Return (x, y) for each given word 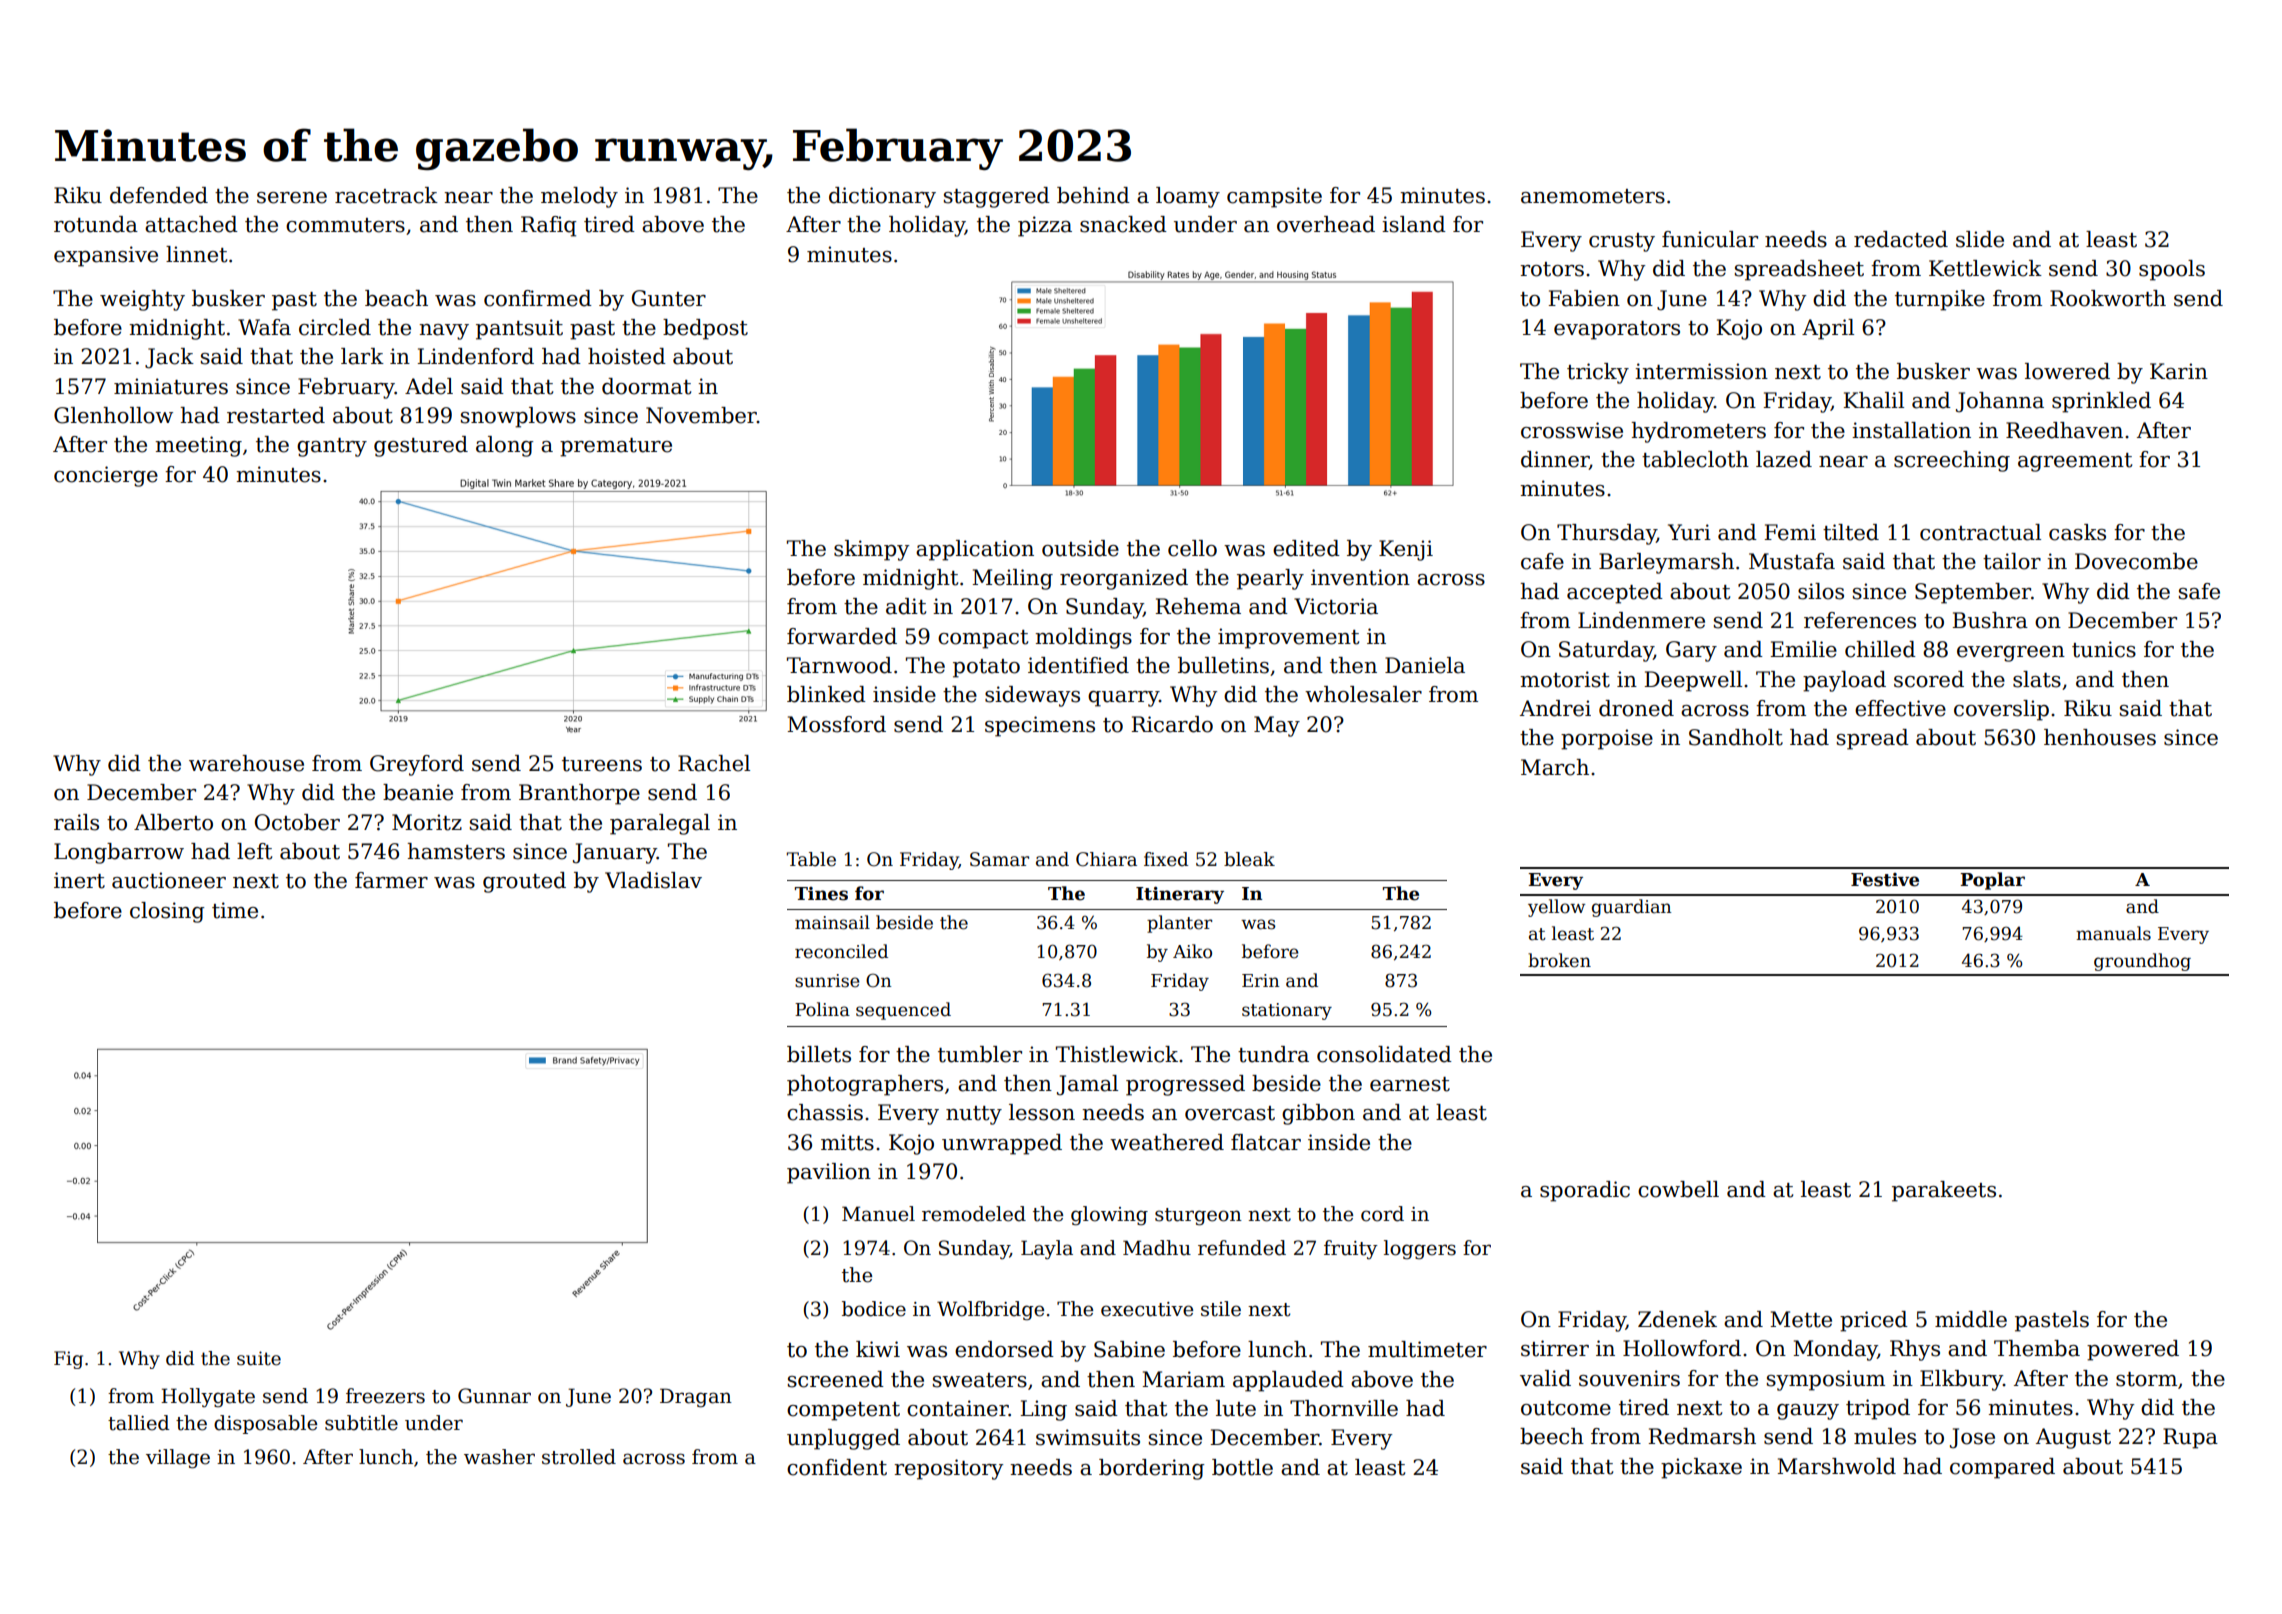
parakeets (1944, 1191)
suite (259, 1358)
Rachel (714, 763)
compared (2002, 1468)
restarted (276, 415)
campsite (1274, 197)
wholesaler (1363, 694)
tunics (2104, 649)
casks (2077, 532)
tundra (1273, 1054)
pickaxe (1701, 1468)
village (178, 1459)
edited (1306, 548)
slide (1980, 239)
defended (159, 195)
